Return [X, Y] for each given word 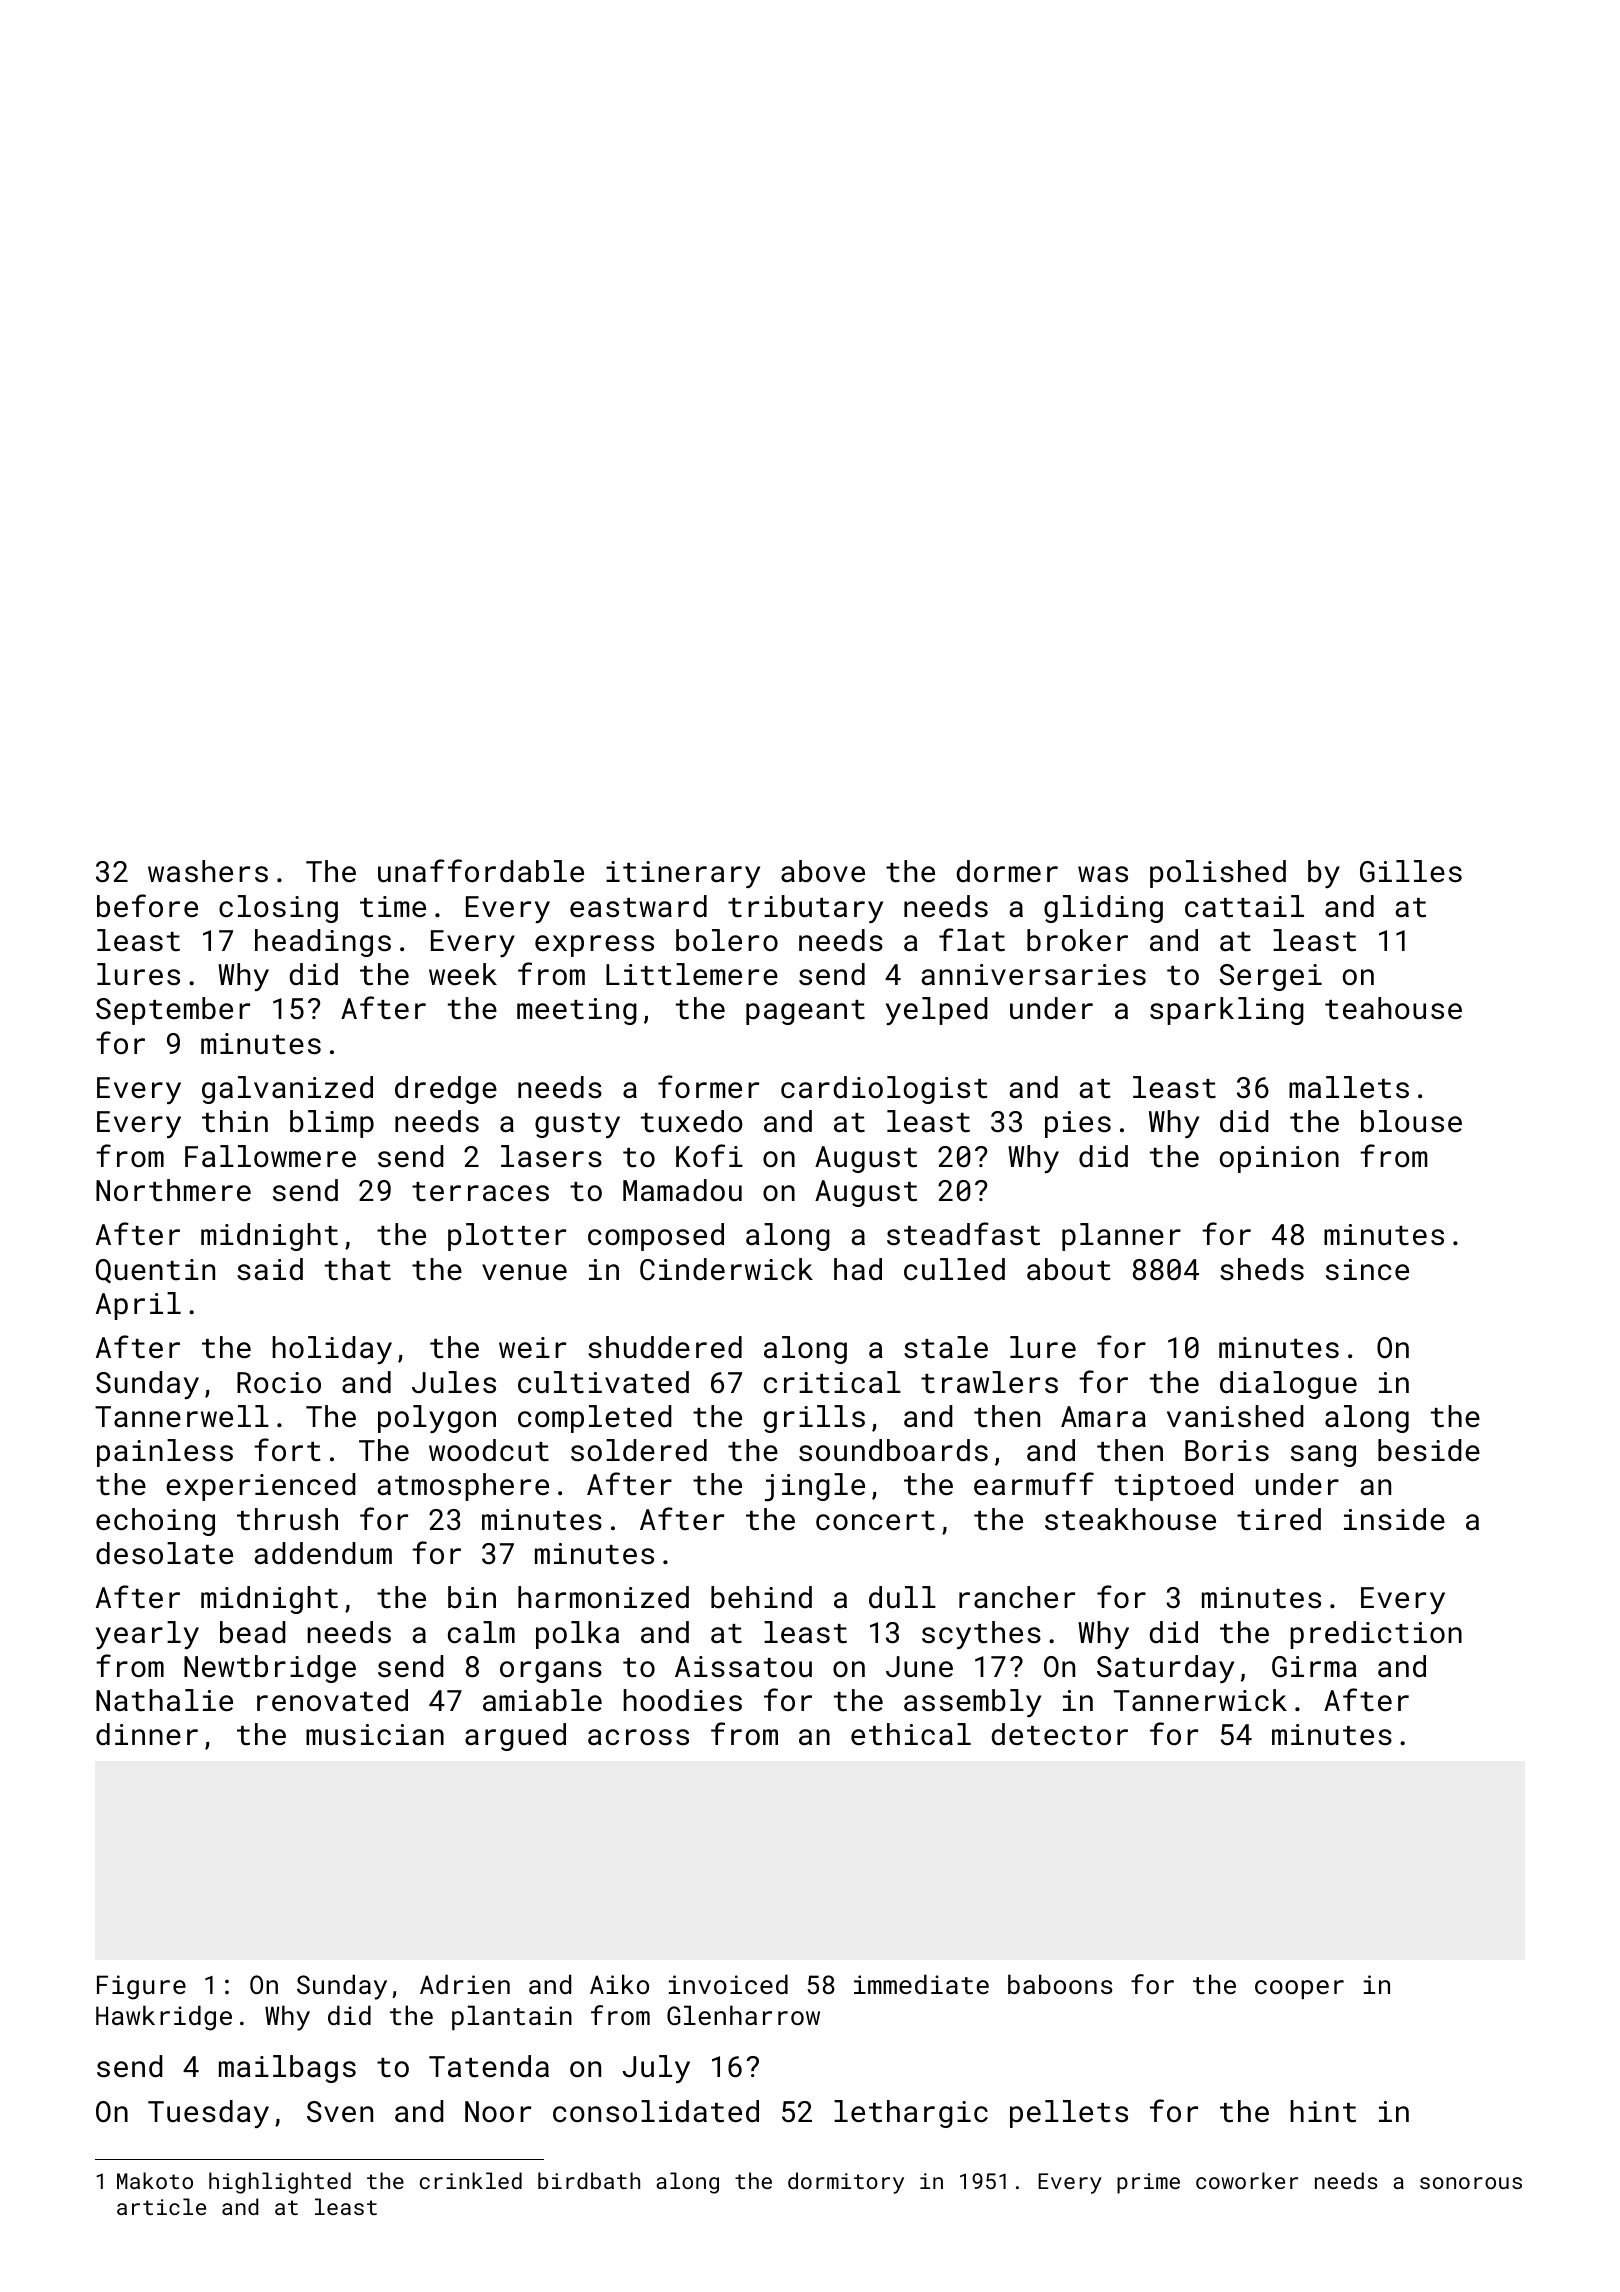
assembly [972, 1703]
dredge [446, 1090]
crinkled [471, 2180]
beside [1429, 1450]
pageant [805, 1012]
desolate [164, 1553]
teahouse [1393, 1008]
